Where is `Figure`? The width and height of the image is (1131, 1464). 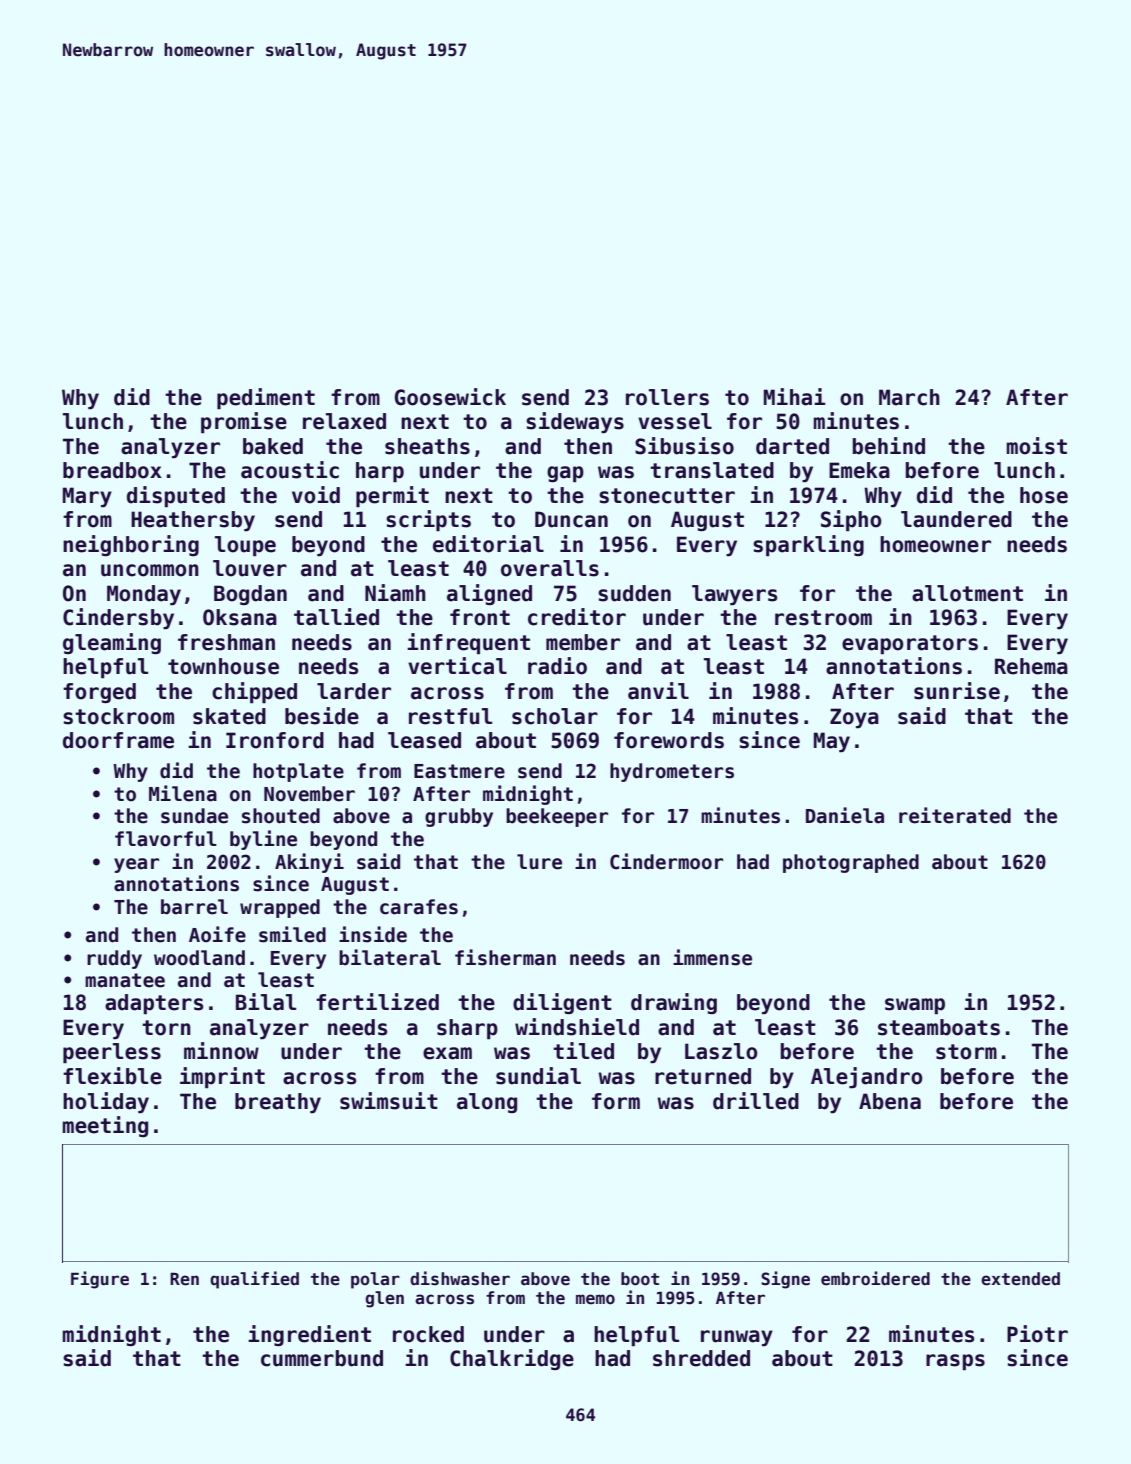 Figure is located at coordinates (100, 1280).
